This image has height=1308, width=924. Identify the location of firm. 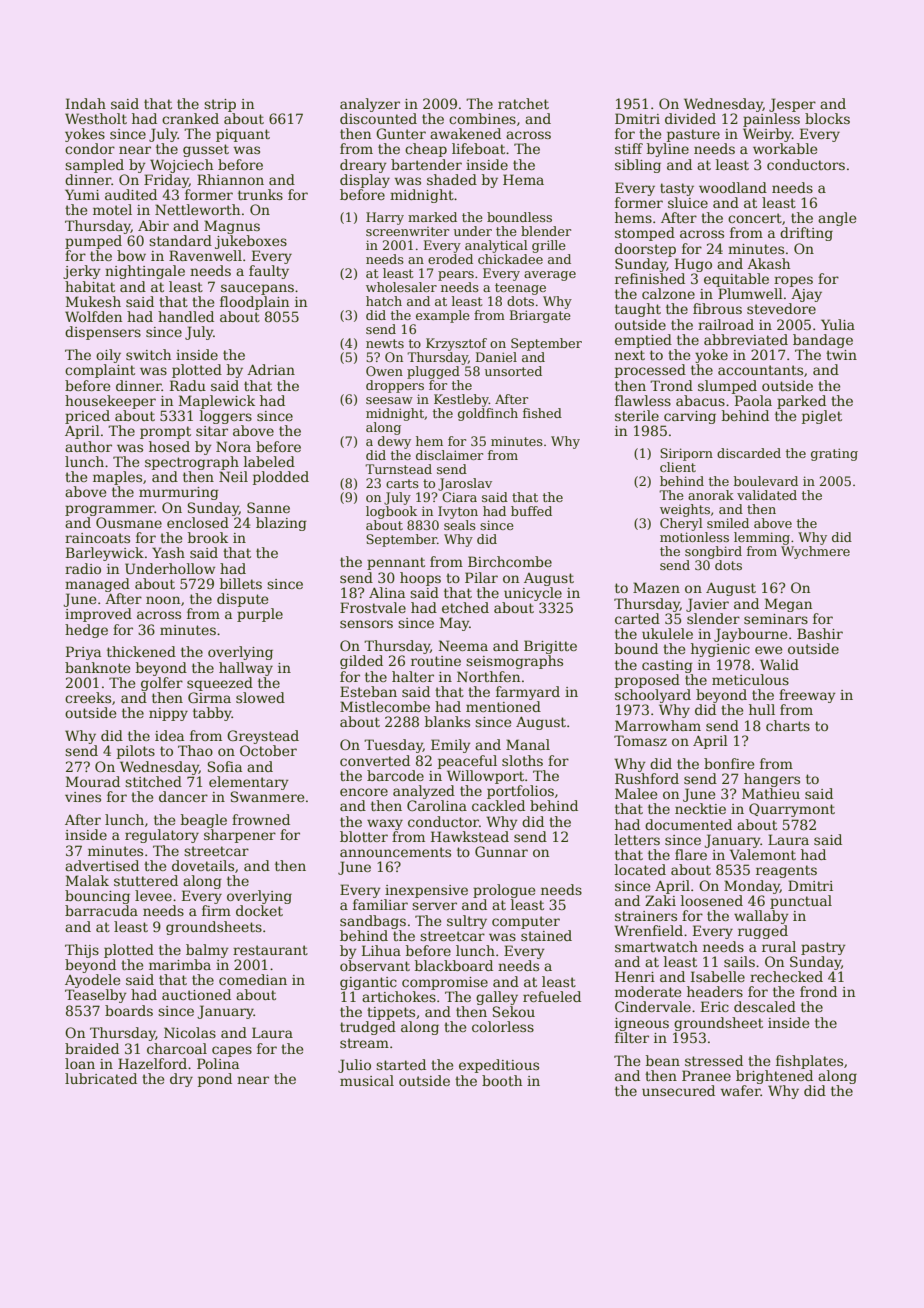
(216, 910).
